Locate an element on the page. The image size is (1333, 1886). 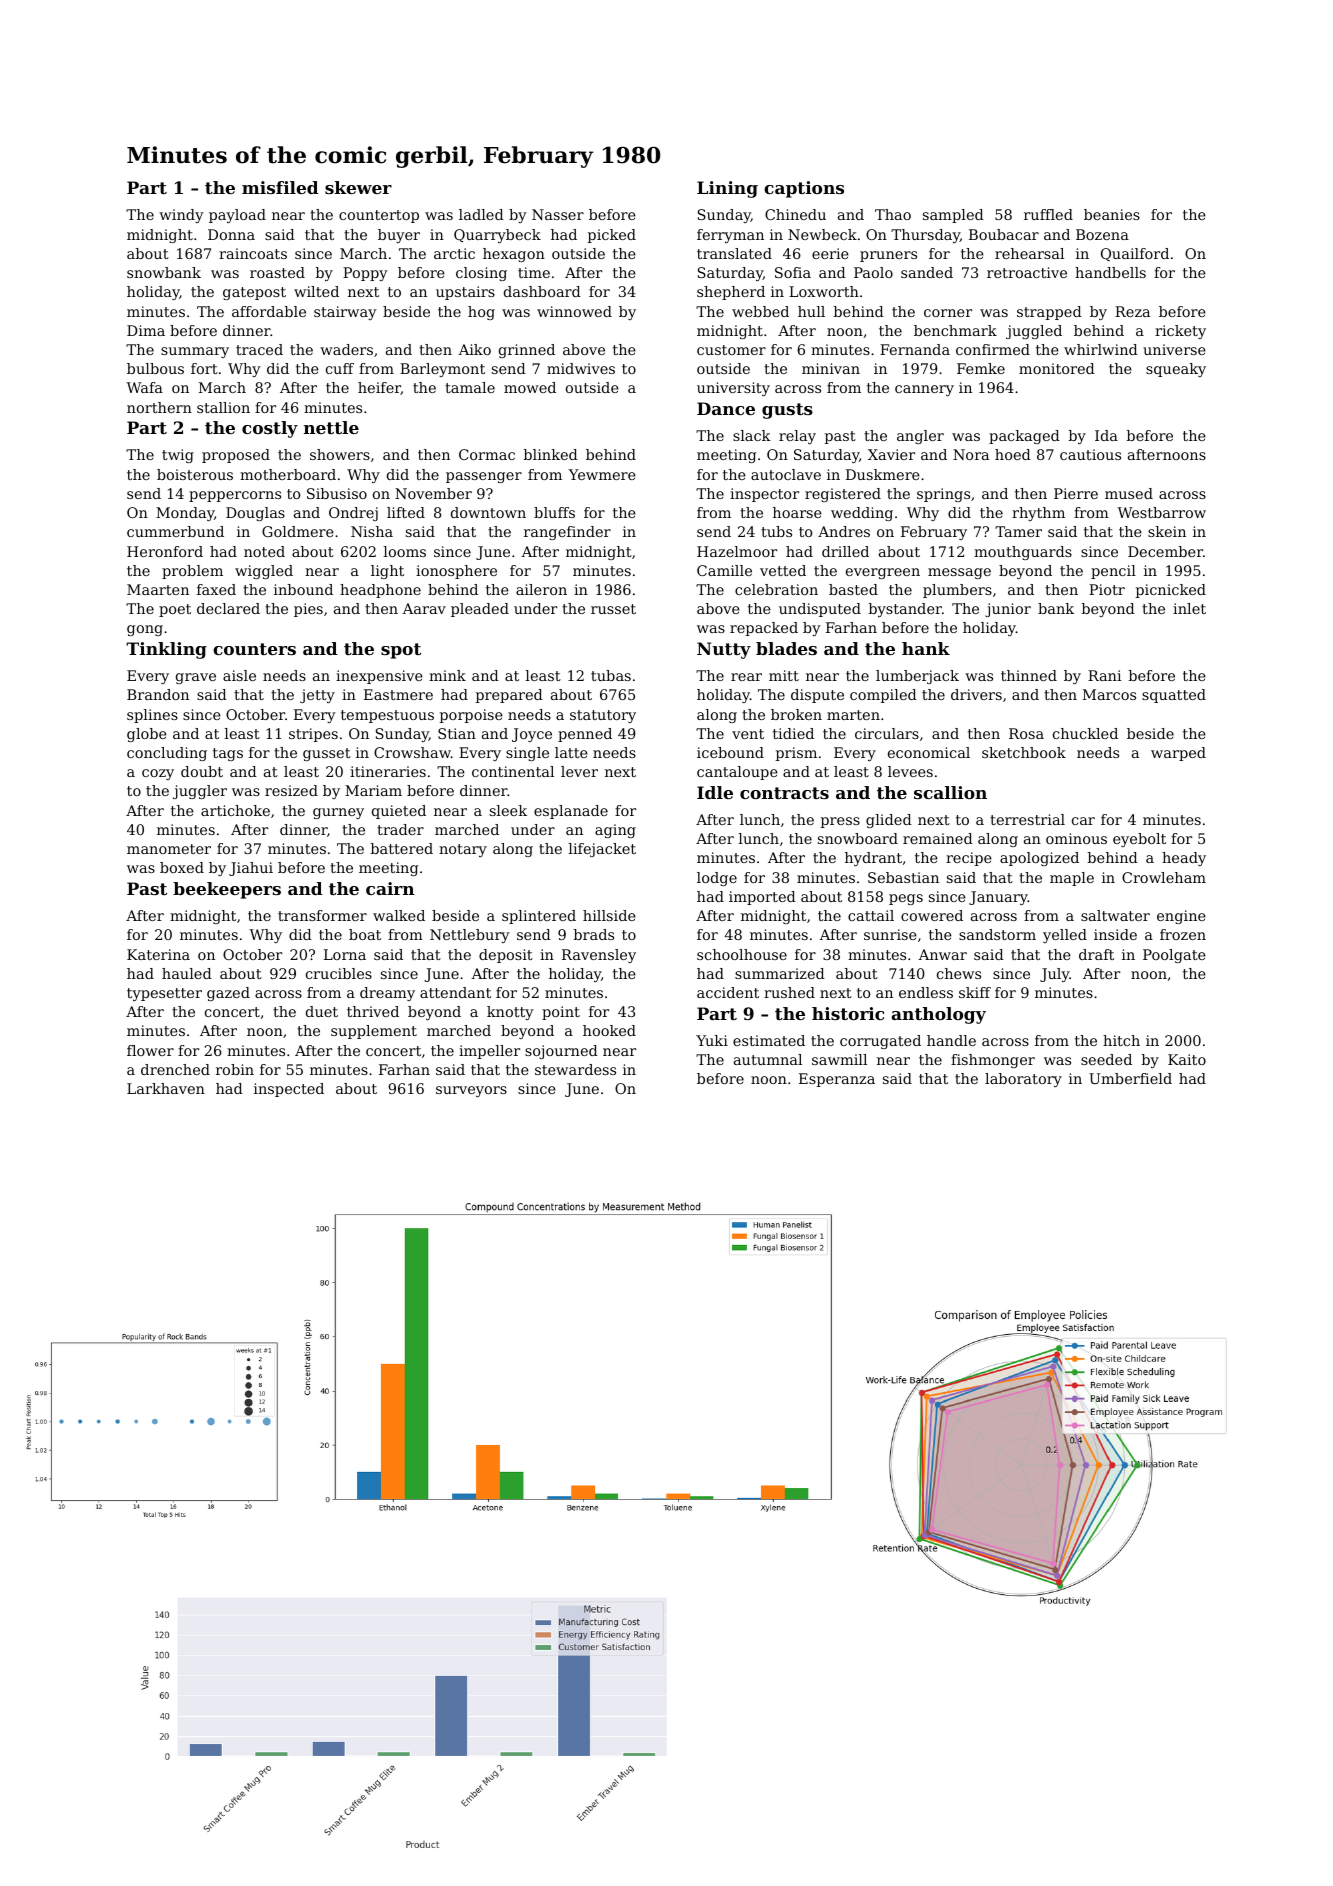
registered is located at coordinates (843, 495).
